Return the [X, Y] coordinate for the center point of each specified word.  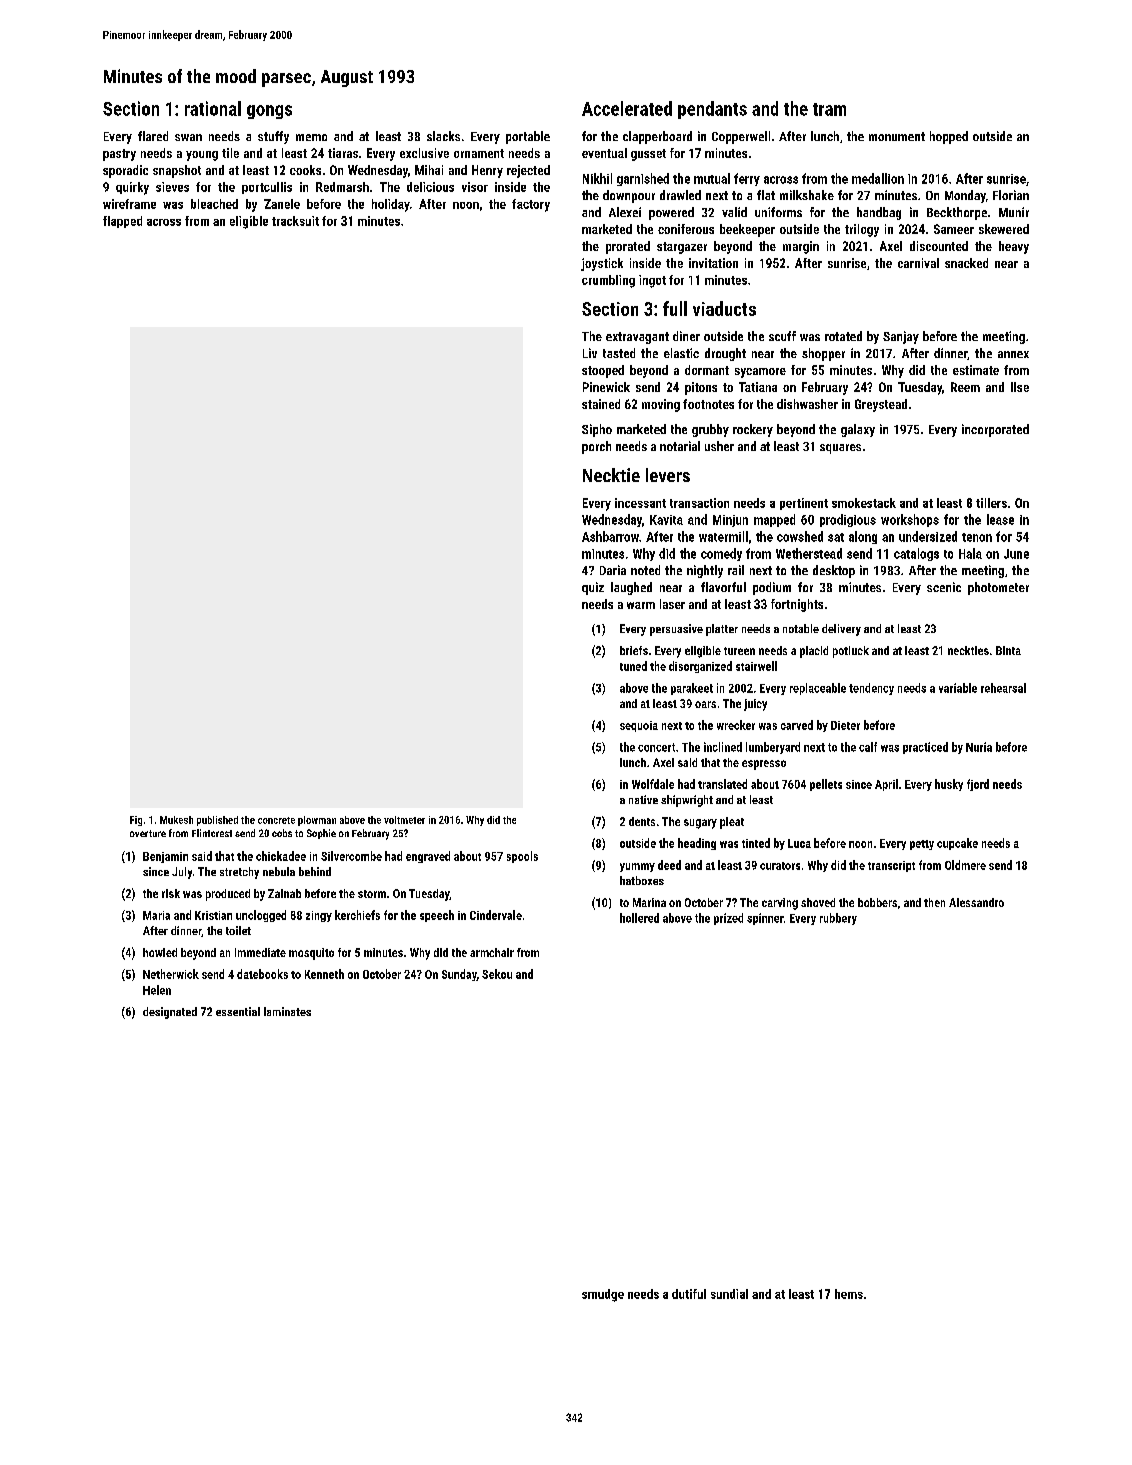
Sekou [497, 974]
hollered [639, 918]
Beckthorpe [957, 213]
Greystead [881, 405]
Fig [136, 821]
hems [849, 1294]
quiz [593, 588]
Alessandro [976, 902]
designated [170, 1013]
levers [668, 475]
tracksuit [295, 221]
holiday [391, 205]
